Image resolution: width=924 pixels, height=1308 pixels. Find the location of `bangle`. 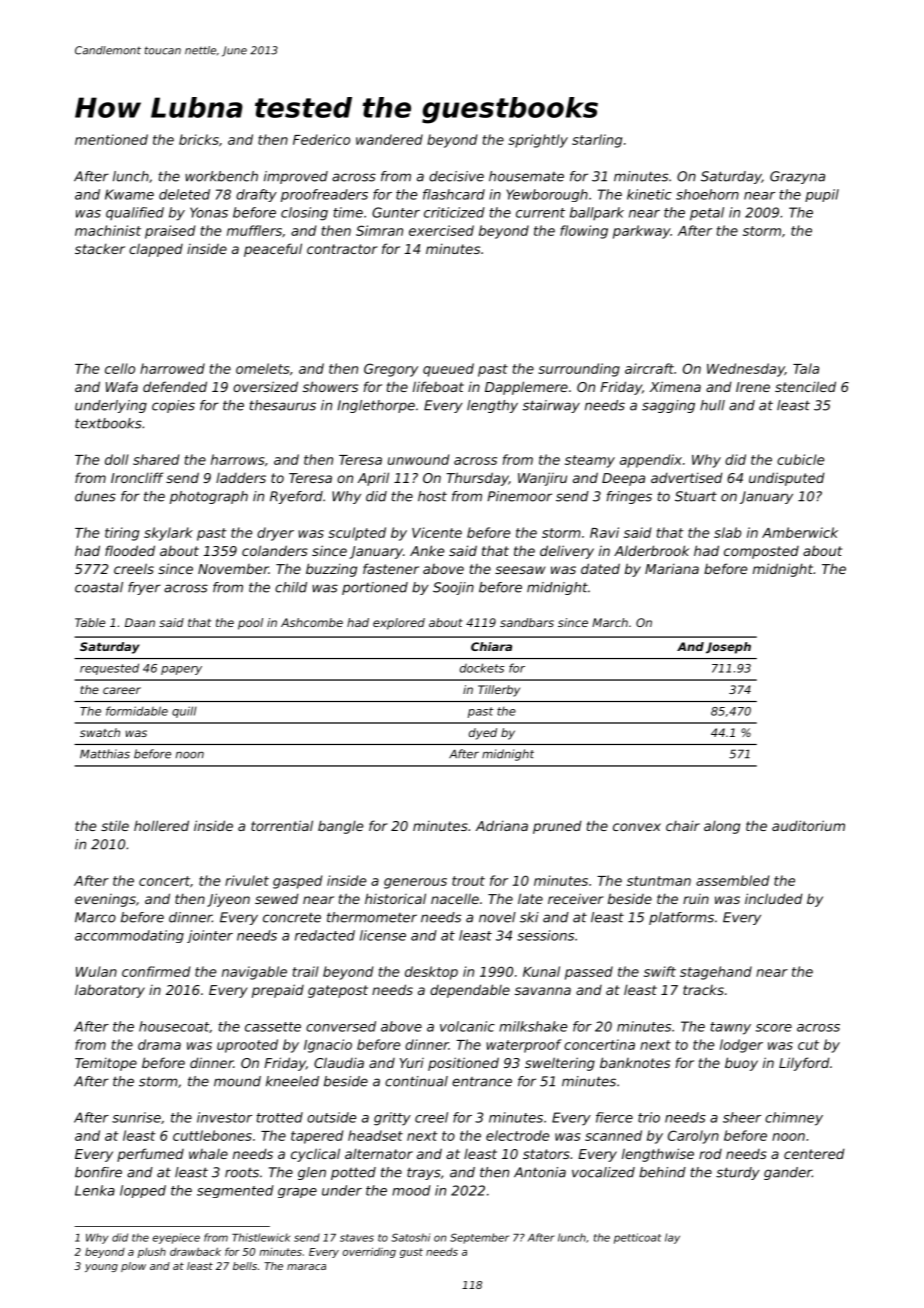

bangle is located at coordinates (340, 827).
